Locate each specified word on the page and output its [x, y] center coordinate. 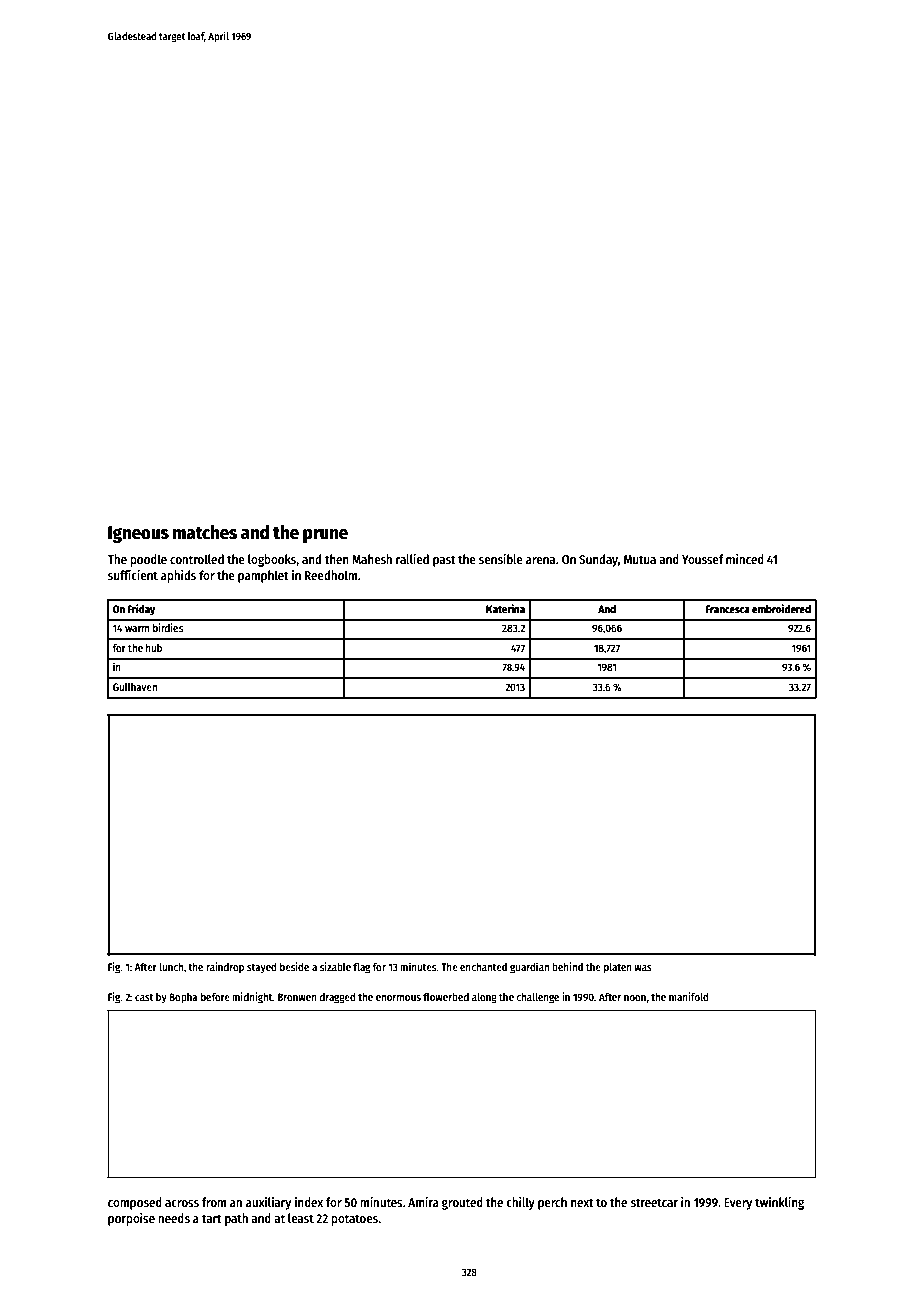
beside [294, 966]
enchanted [483, 967]
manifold [689, 996]
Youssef [703, 559]
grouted [462, 1203]
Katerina [505, 608]
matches [205, 532]
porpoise [131, 1219]
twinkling [779, 1203]
